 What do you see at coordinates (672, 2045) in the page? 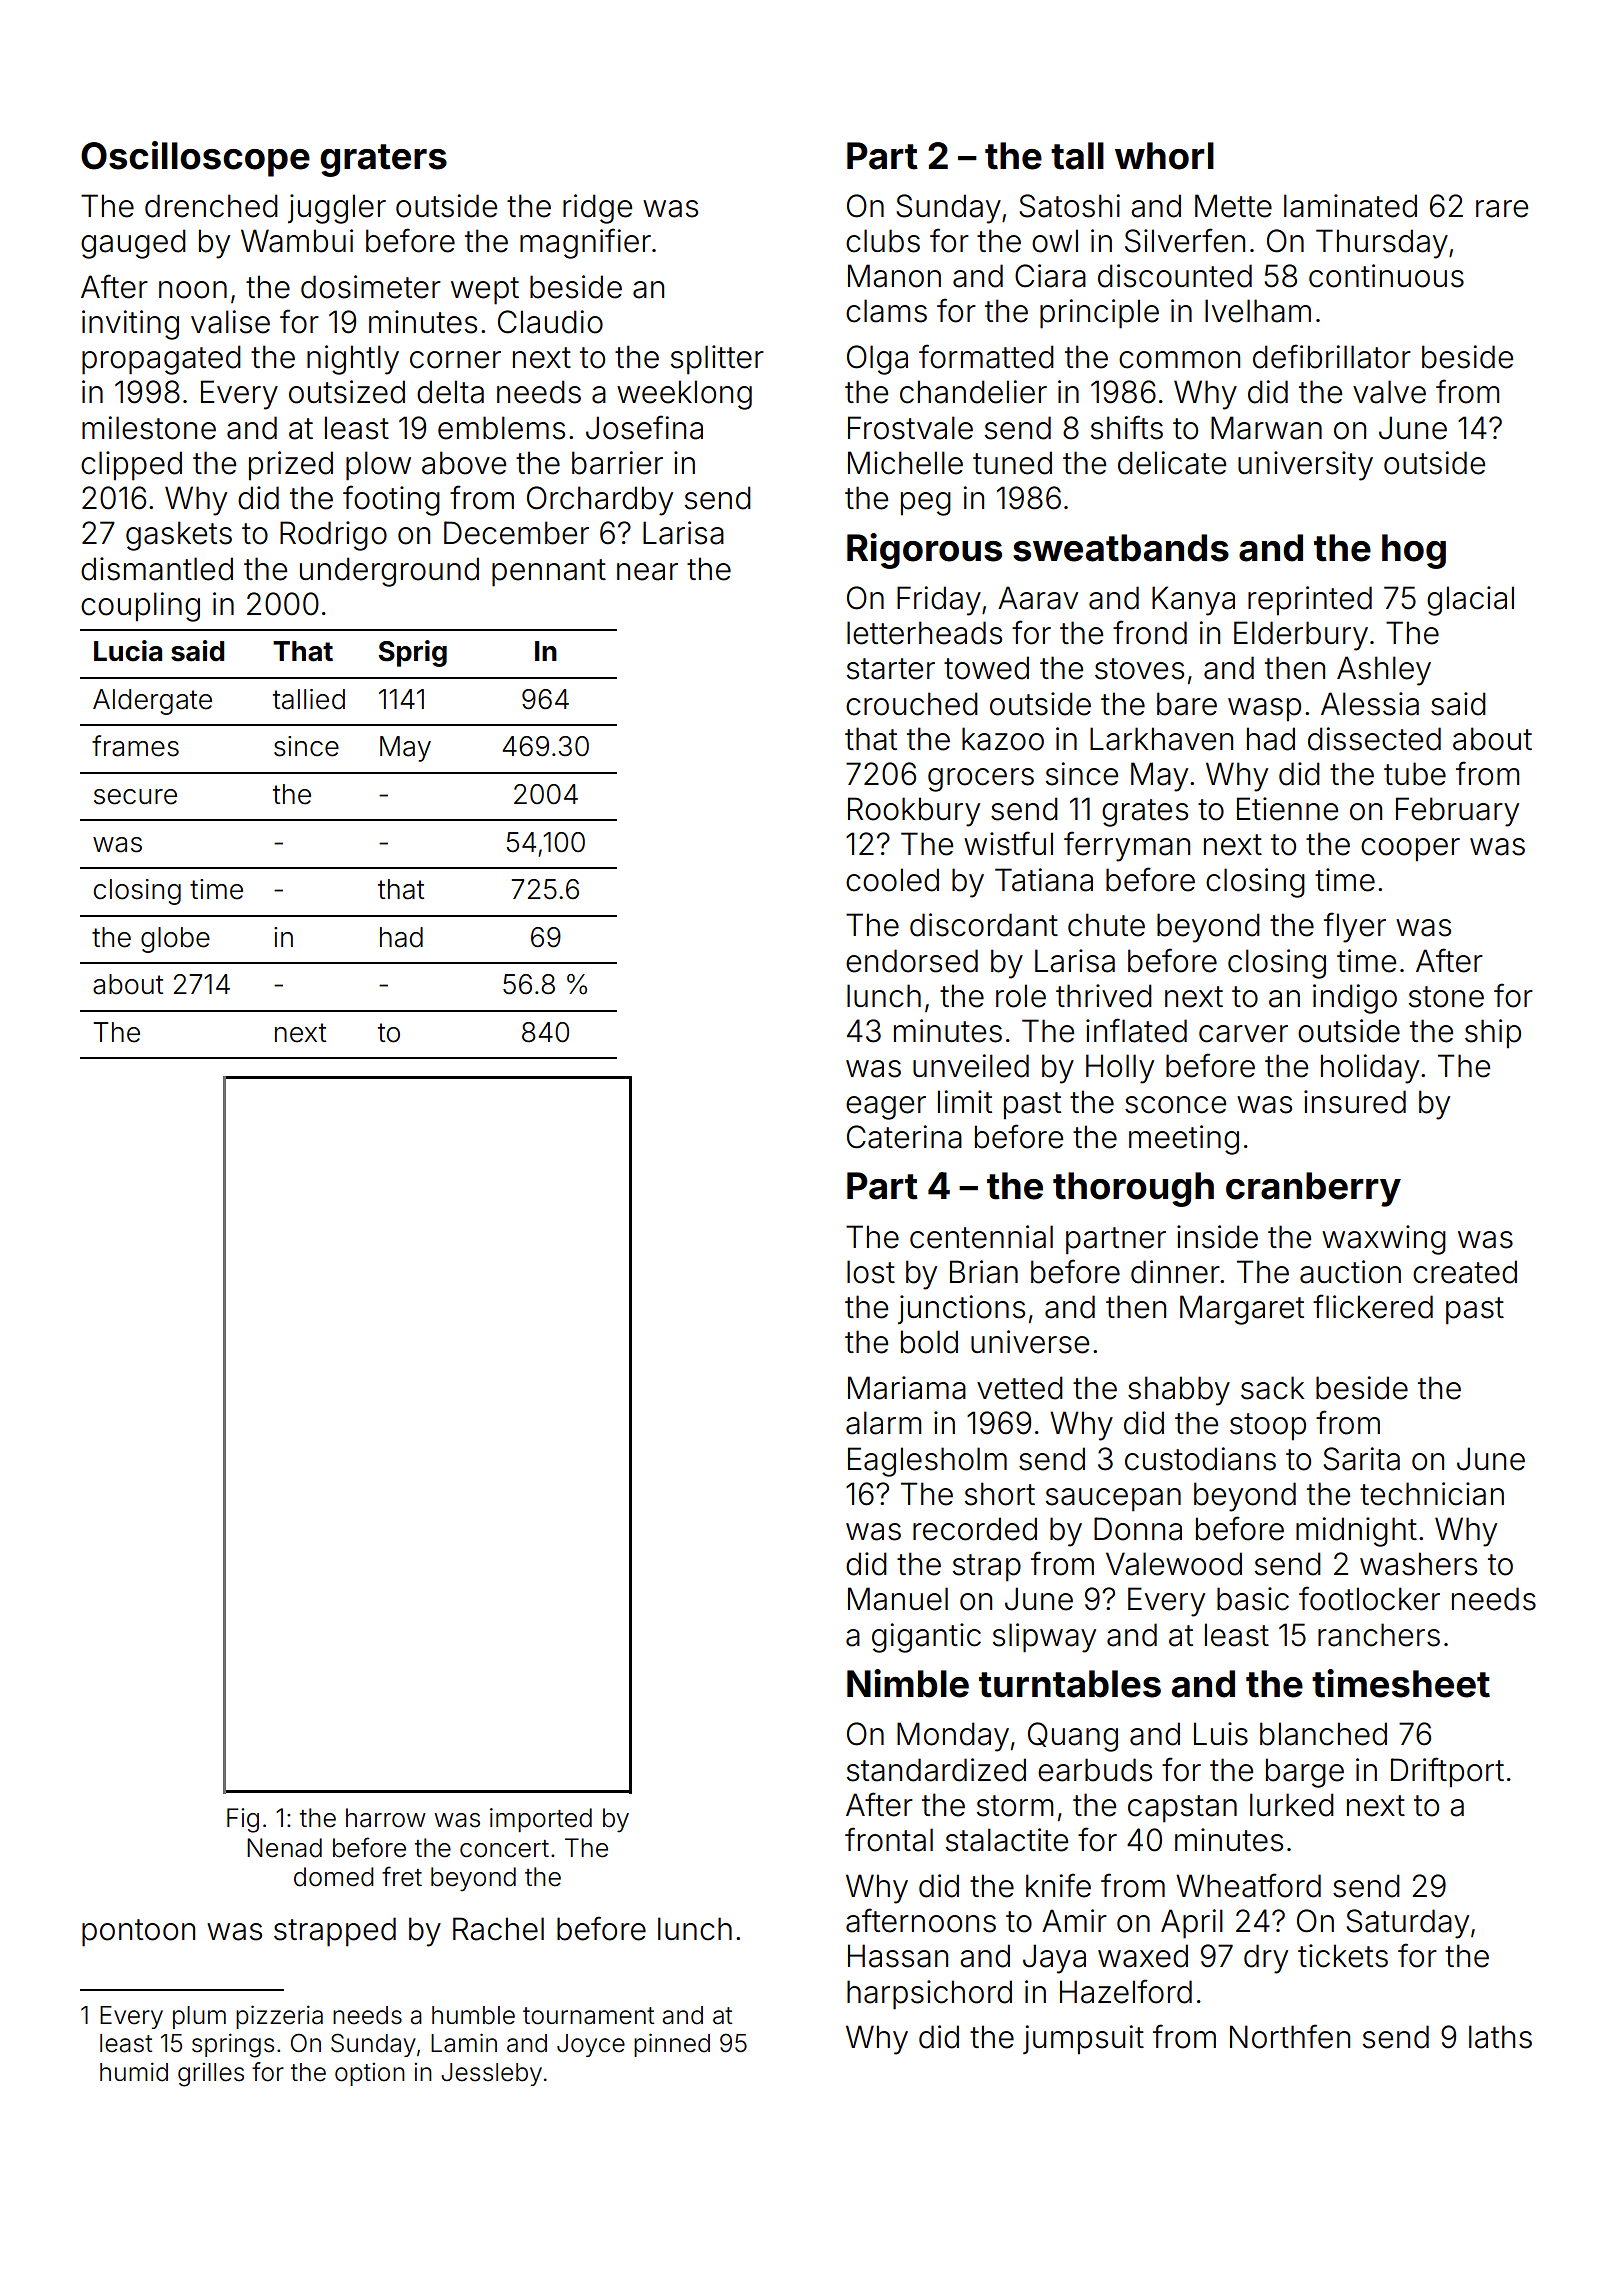
I see `pinned` at bounding box center [672, 2045].
